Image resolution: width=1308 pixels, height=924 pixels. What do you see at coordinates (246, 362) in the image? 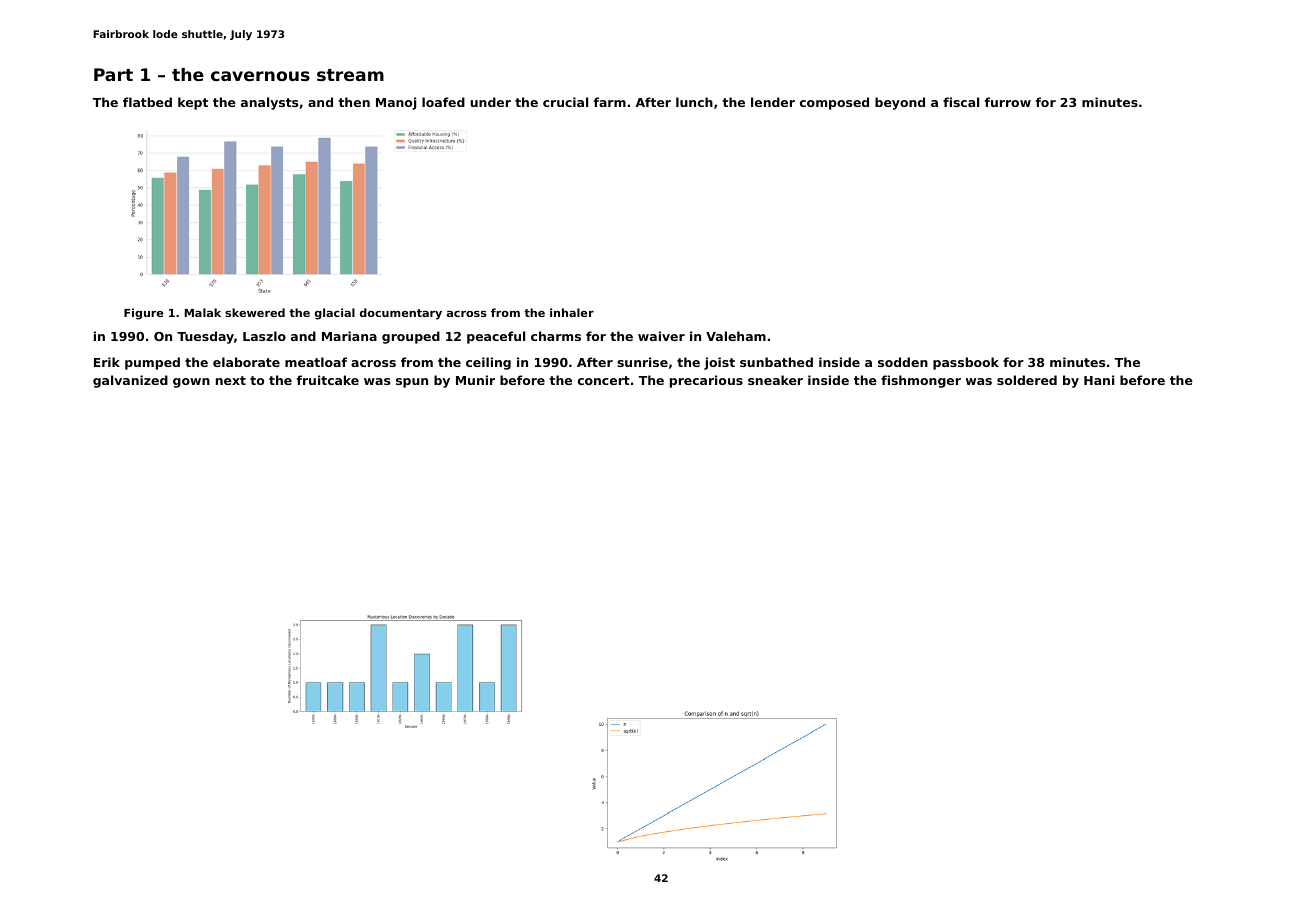
I see `elaborate` at bounding box center [246, 362].
